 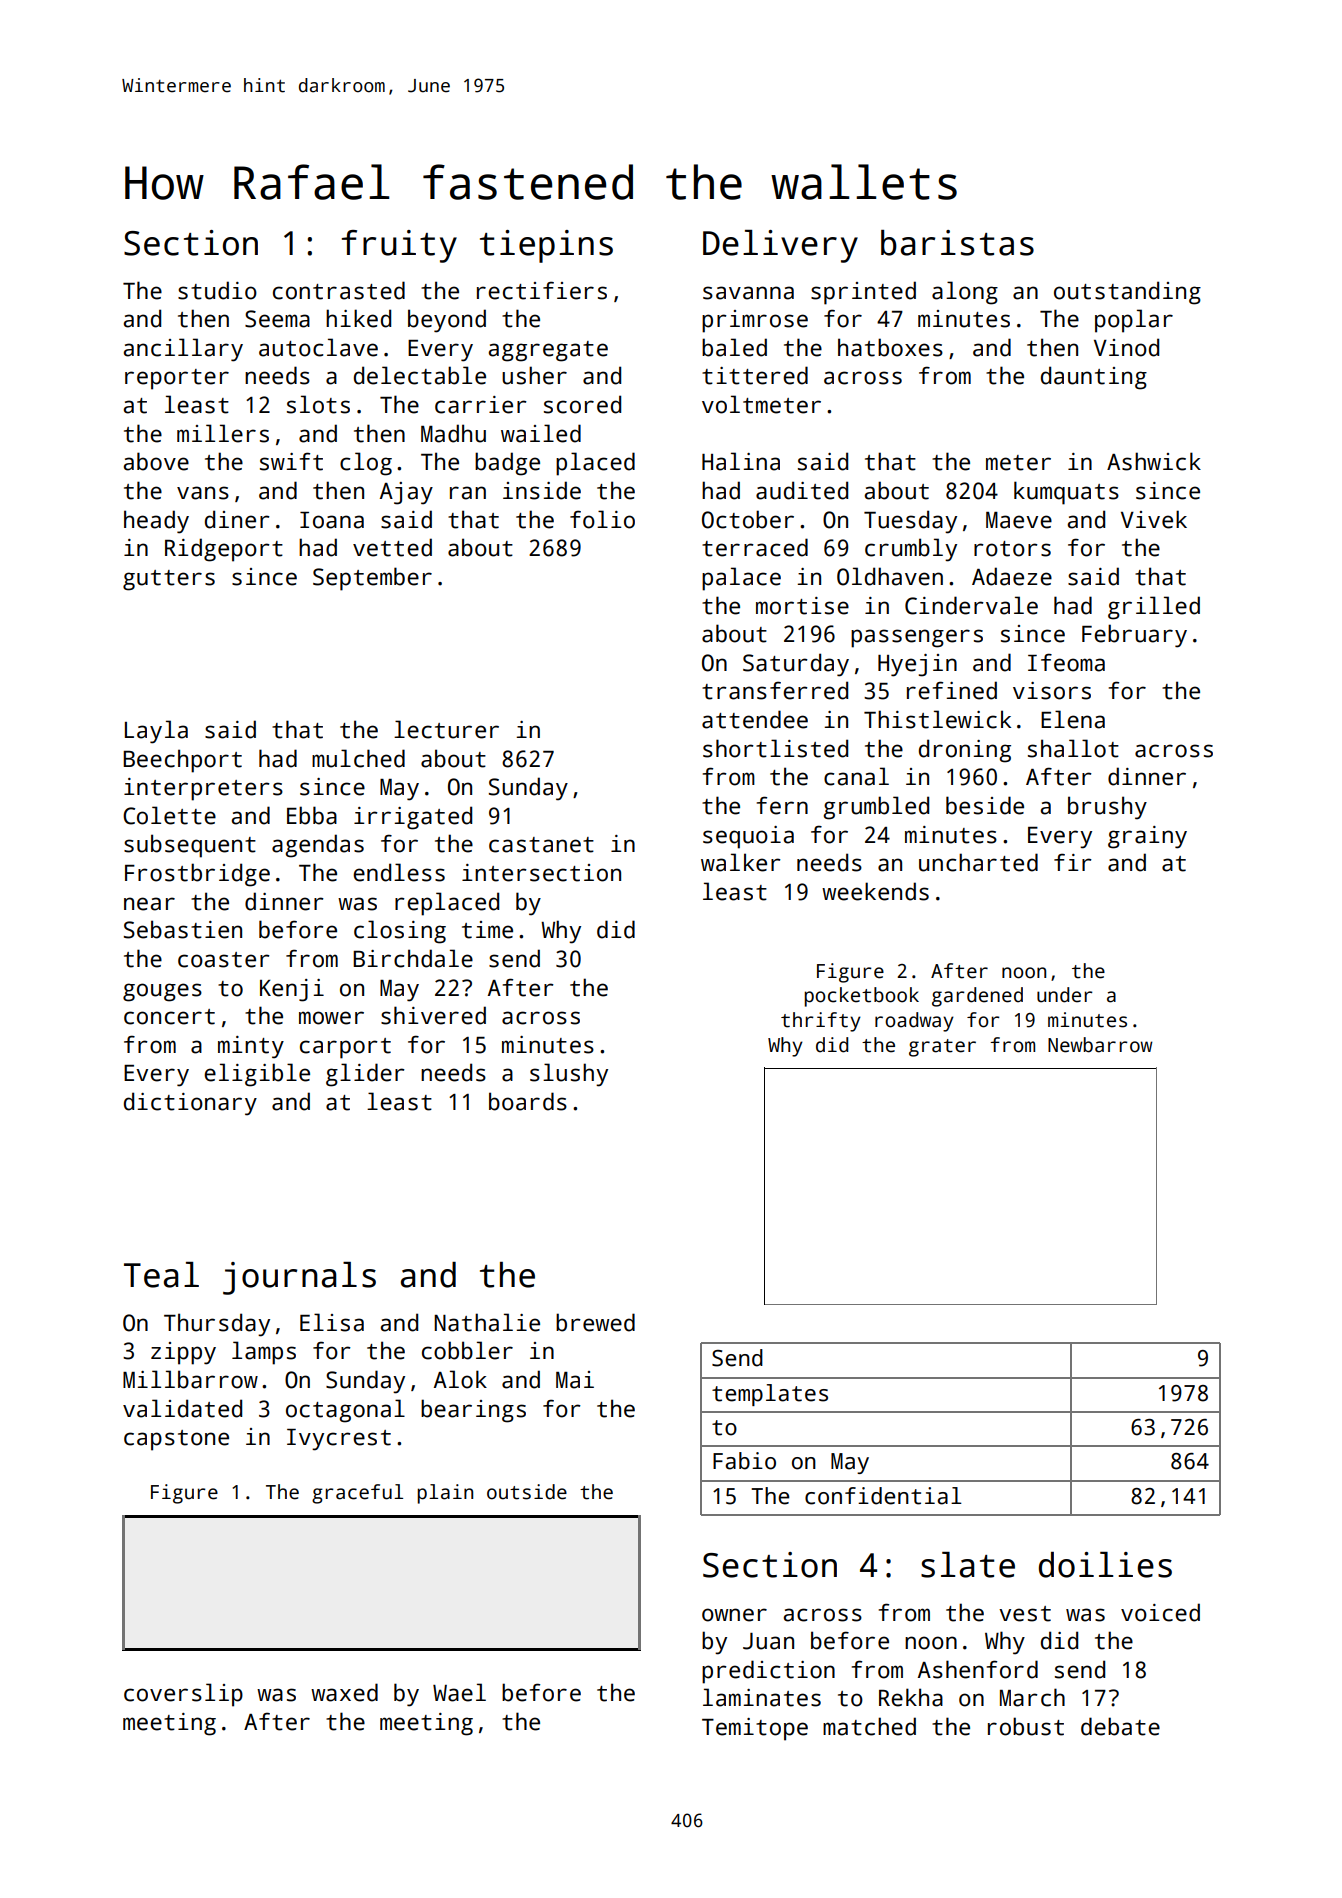 I want to click on Teal, so click(x=161, y=1275).
